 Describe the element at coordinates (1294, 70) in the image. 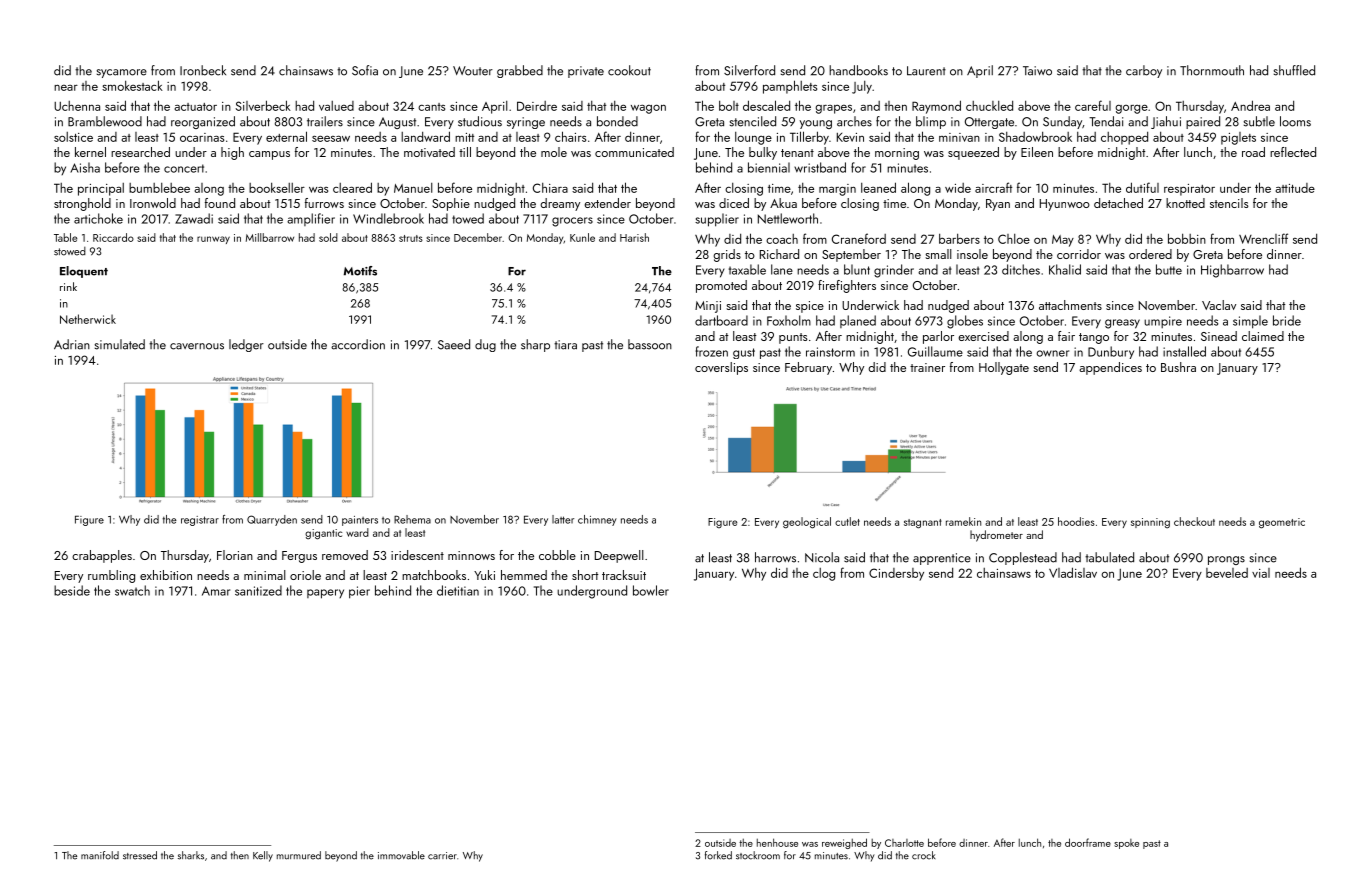

I see `shuffled` at that location.
